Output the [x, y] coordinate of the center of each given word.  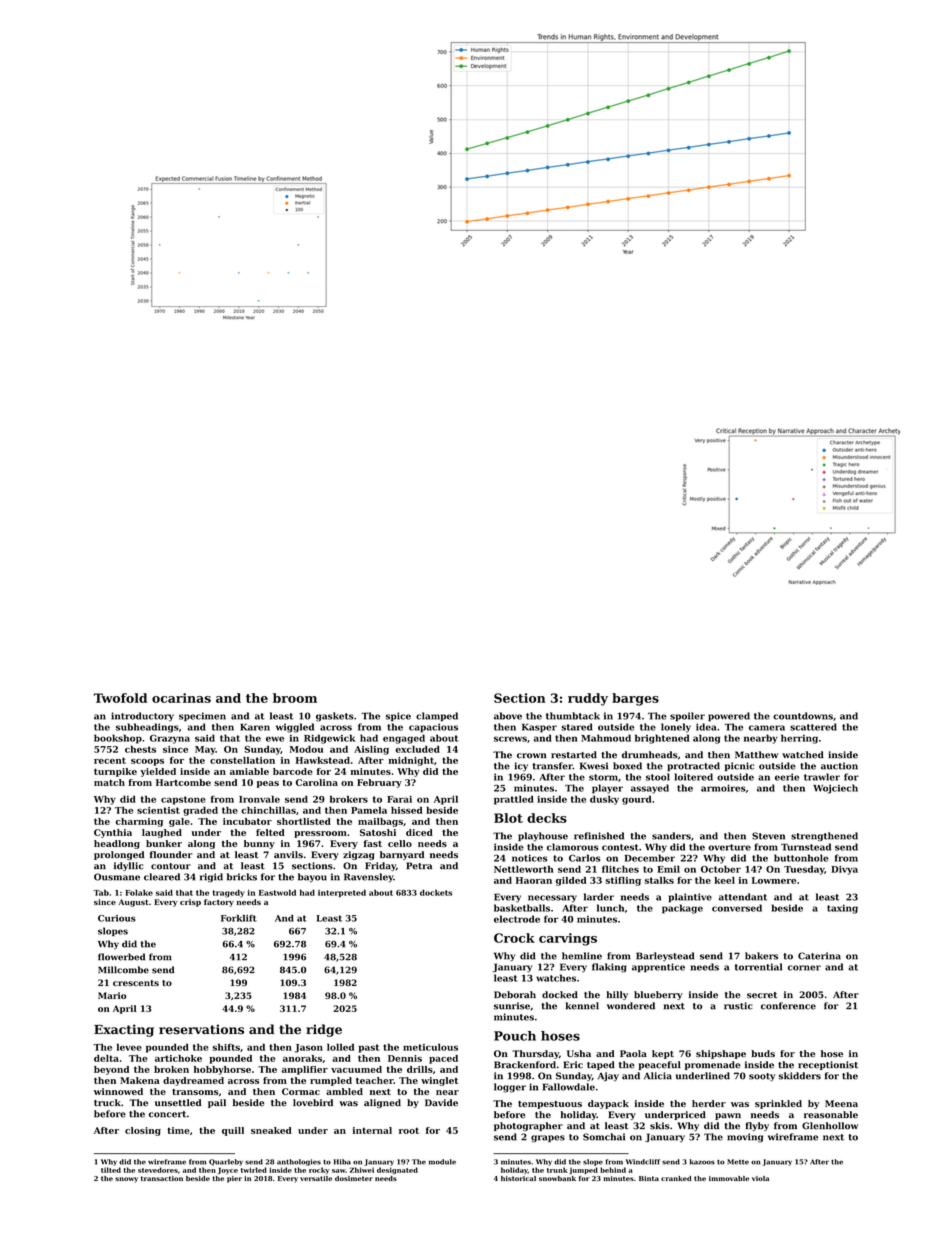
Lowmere [774, 880]
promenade [713, 1065]
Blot [508, 818]
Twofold [120, 698]
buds [763, 1053]
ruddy [588, 699]
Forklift [239, 918]
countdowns [803, 716]
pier [234, 1179]
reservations [201, 1029]
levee [129, 1047]
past [369, 1048]
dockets [436, 892]
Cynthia [113, 833]
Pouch [515, 1036]
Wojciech [835, 789]
